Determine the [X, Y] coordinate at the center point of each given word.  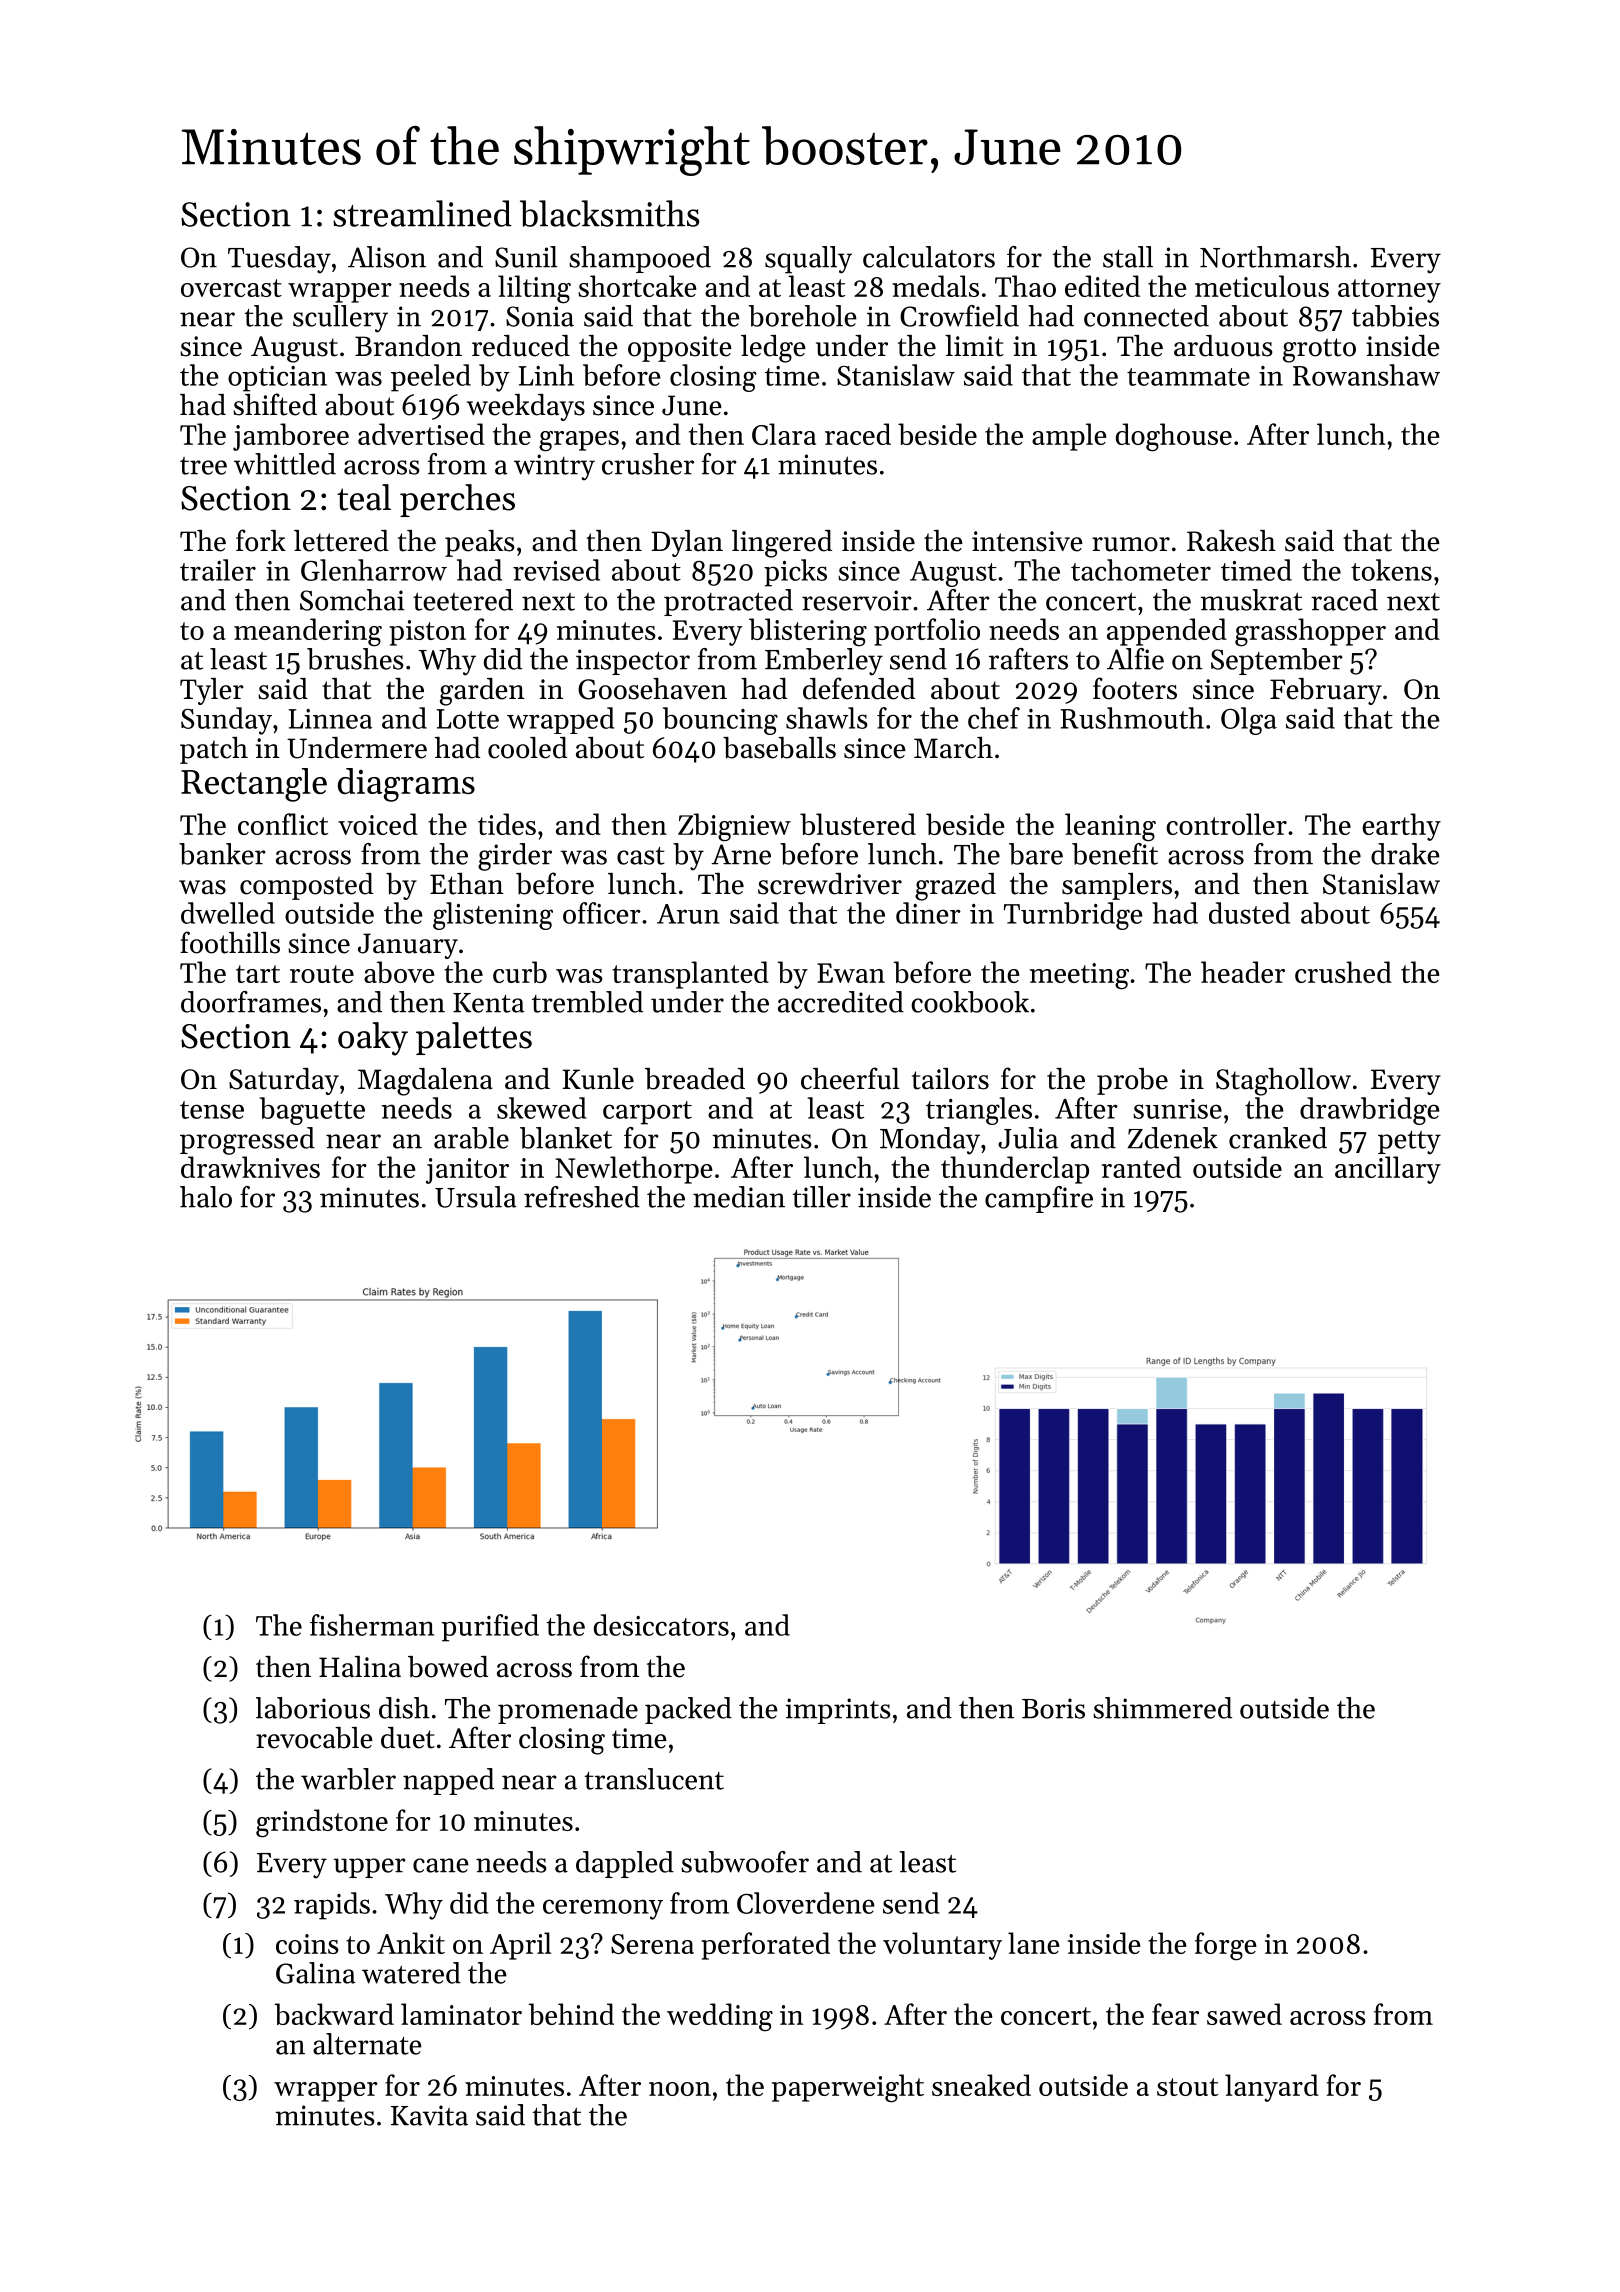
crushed [1343, 972]
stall [1128, 257]
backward [334, 2014]
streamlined [422, 213]
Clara [784, 434]
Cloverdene [806, 1903]
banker [222, 854]
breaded [695, 1079]
